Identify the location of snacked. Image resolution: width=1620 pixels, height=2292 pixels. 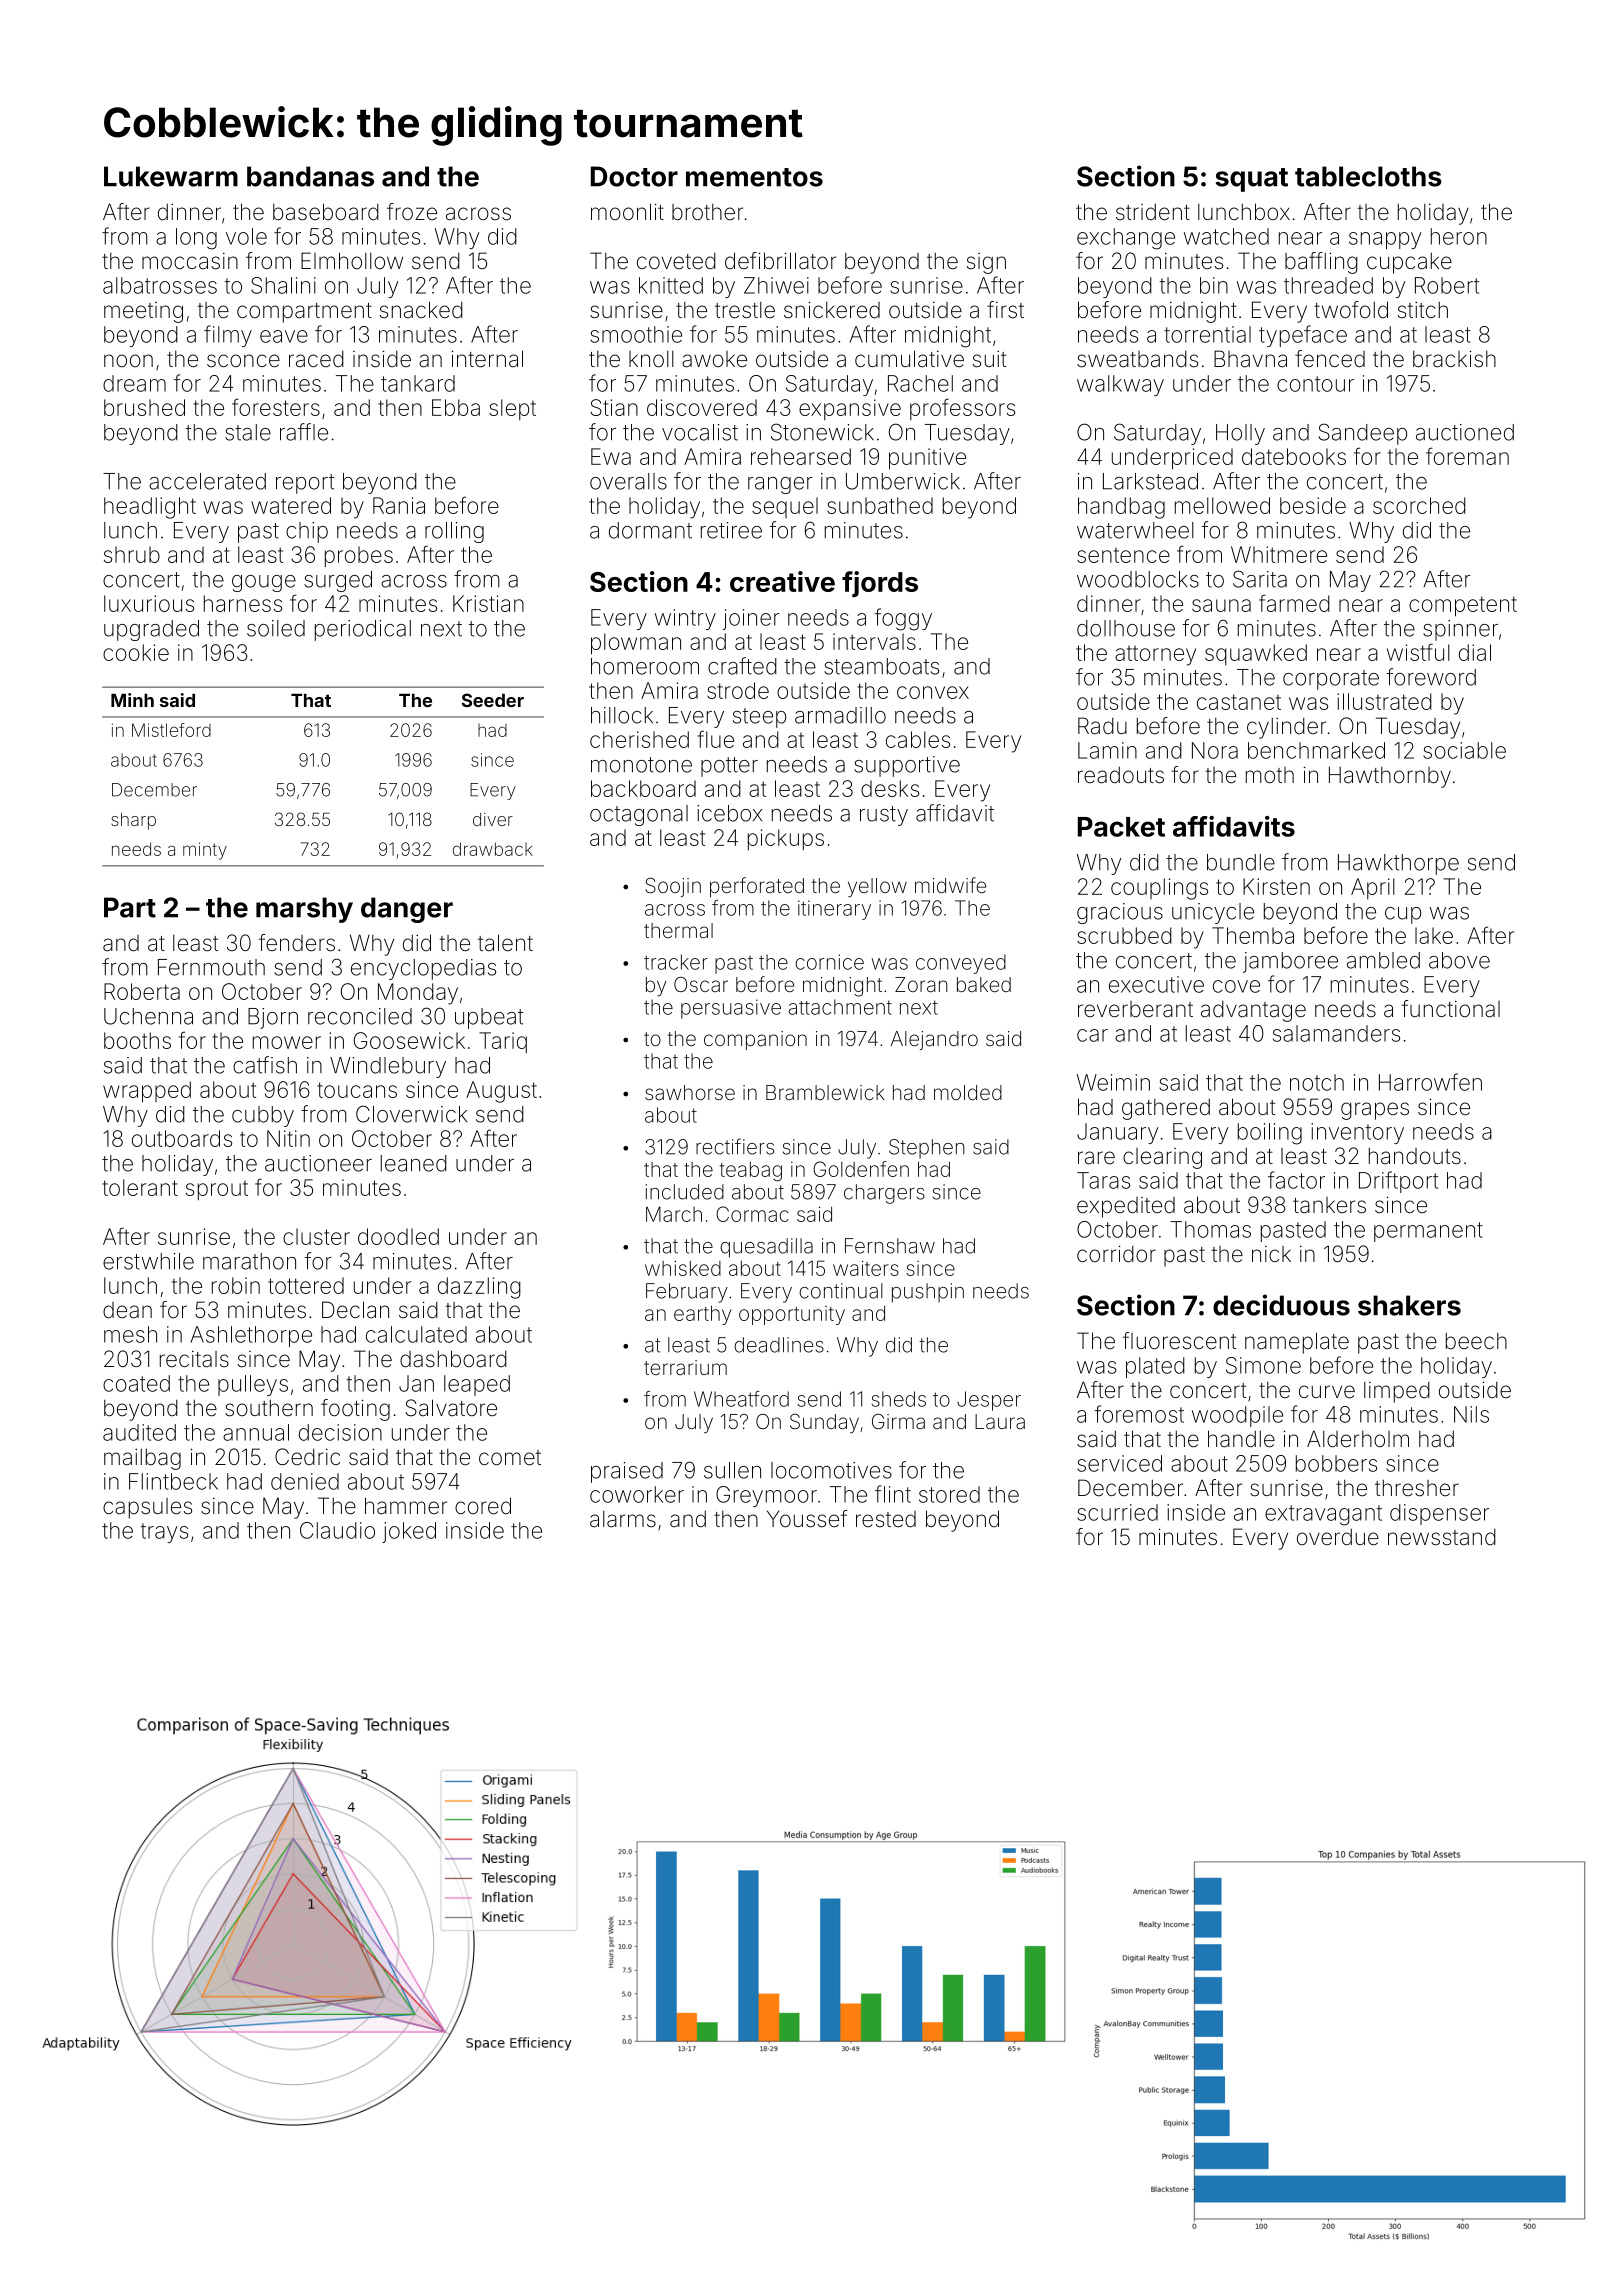
(421, 310).
